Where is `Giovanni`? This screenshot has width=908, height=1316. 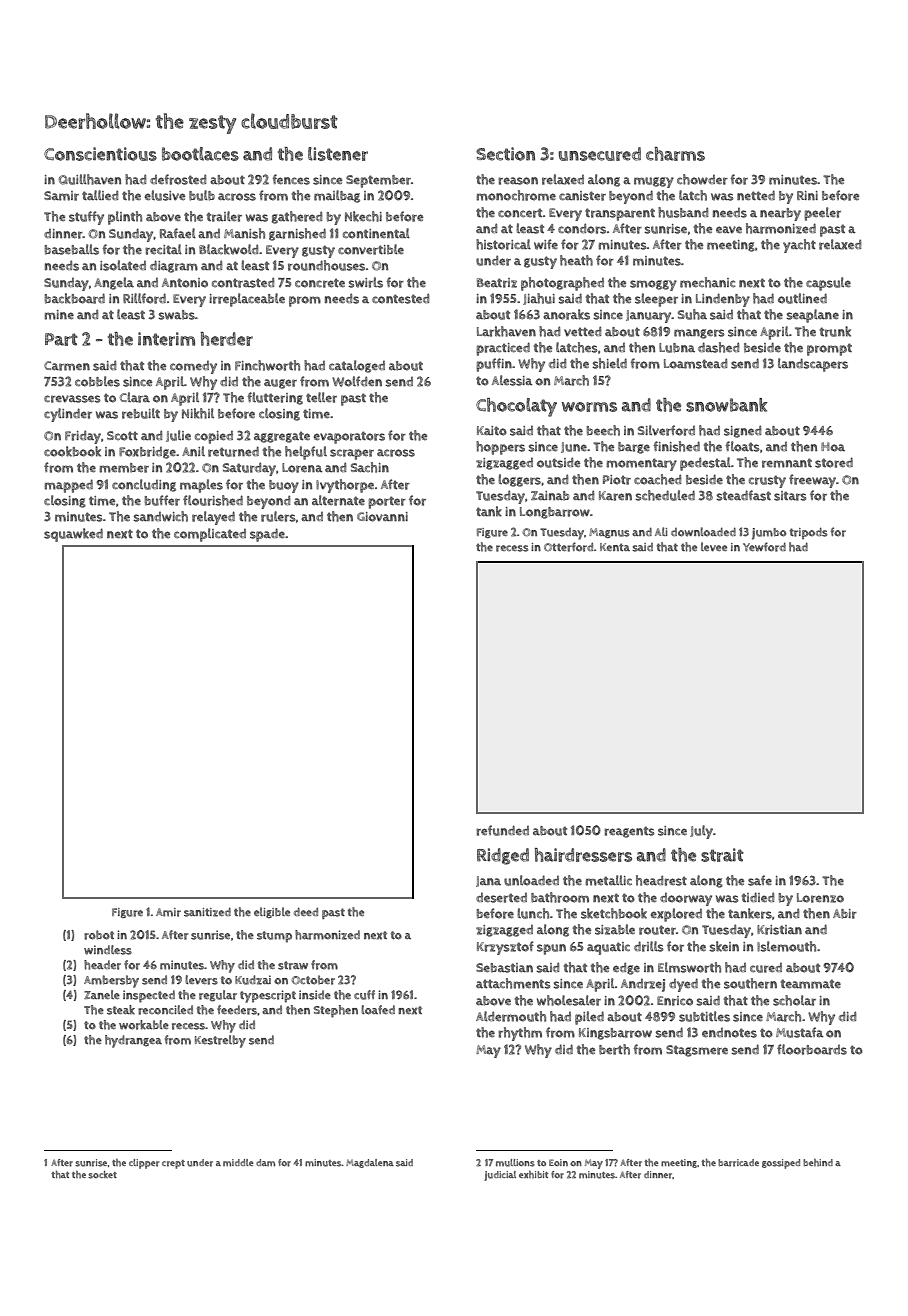 Giovanni is located at coordinates (382, 517).
